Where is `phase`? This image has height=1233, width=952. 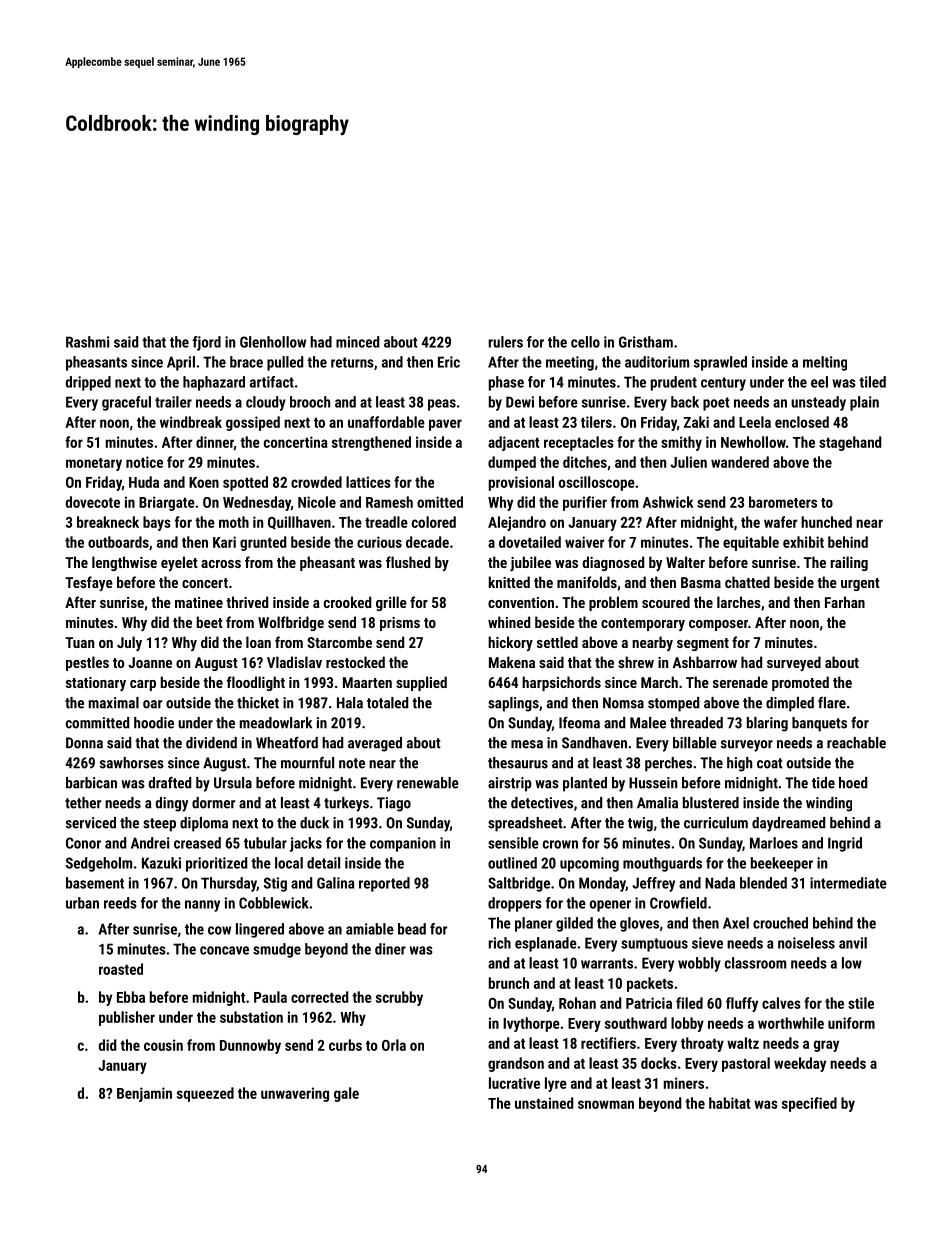 phase is located at coordinates (506, 383).
